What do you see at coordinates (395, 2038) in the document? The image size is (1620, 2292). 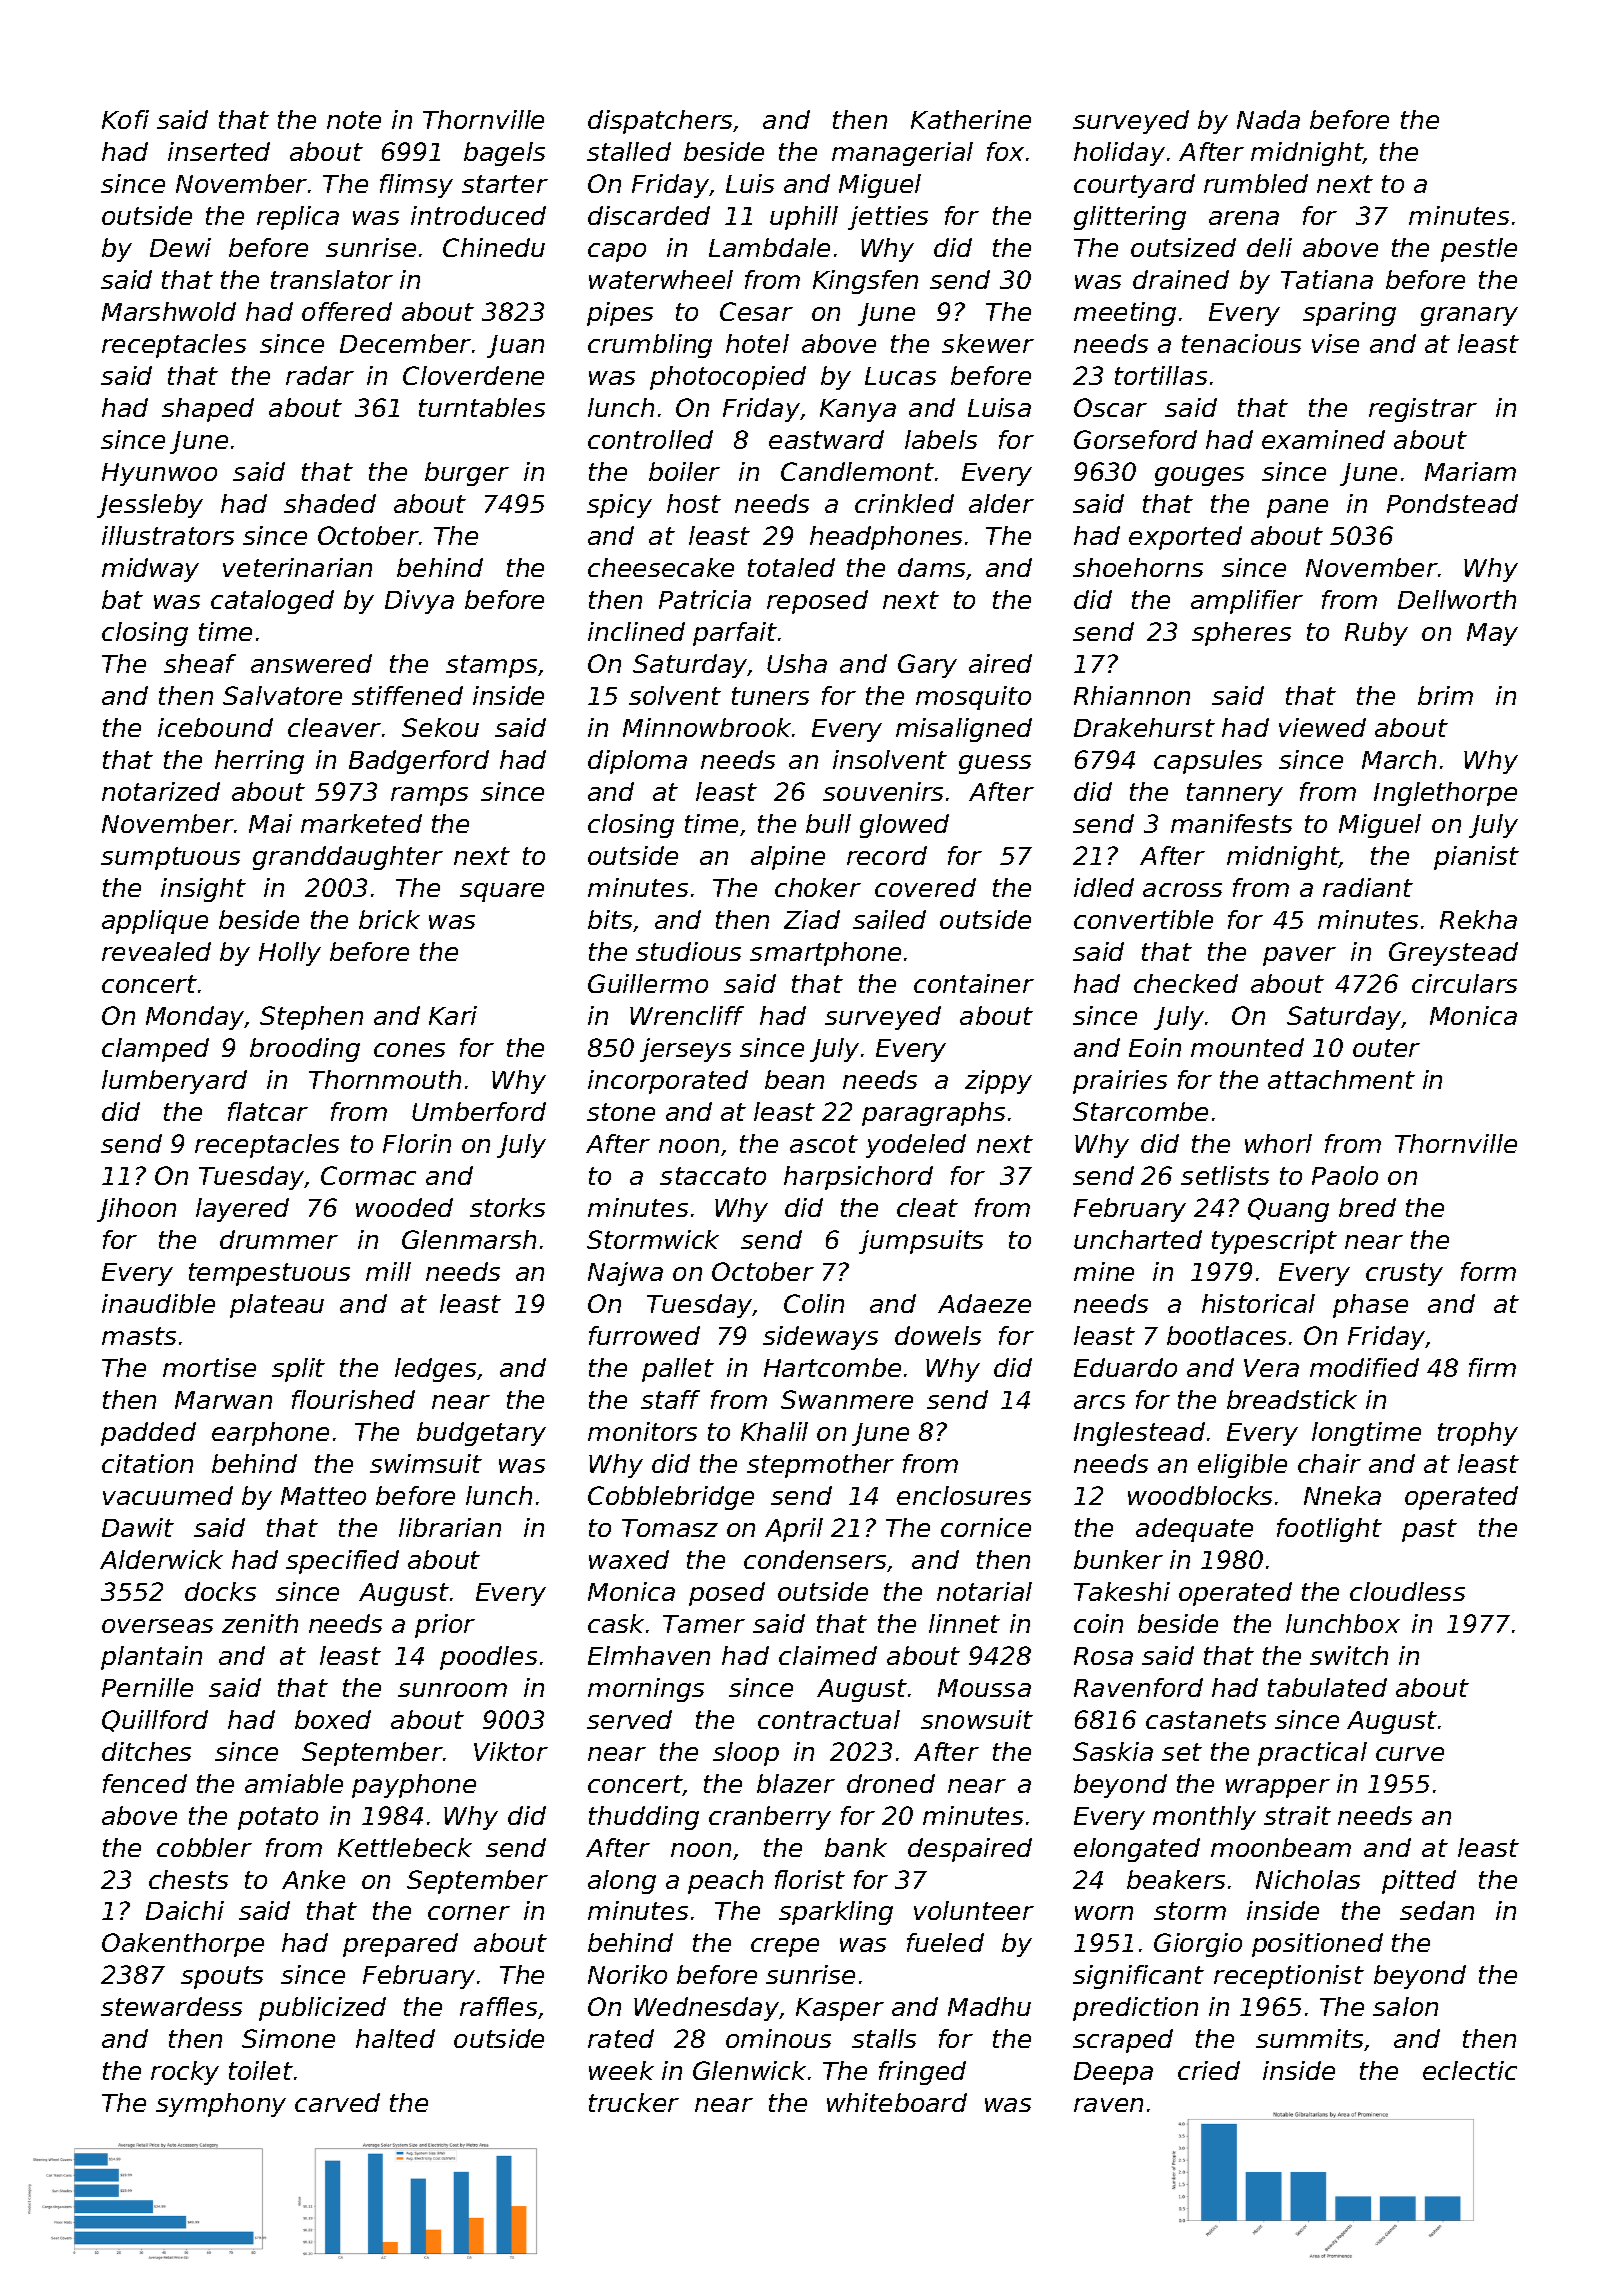 I see `halted` at bounding box center [395, 2038].
